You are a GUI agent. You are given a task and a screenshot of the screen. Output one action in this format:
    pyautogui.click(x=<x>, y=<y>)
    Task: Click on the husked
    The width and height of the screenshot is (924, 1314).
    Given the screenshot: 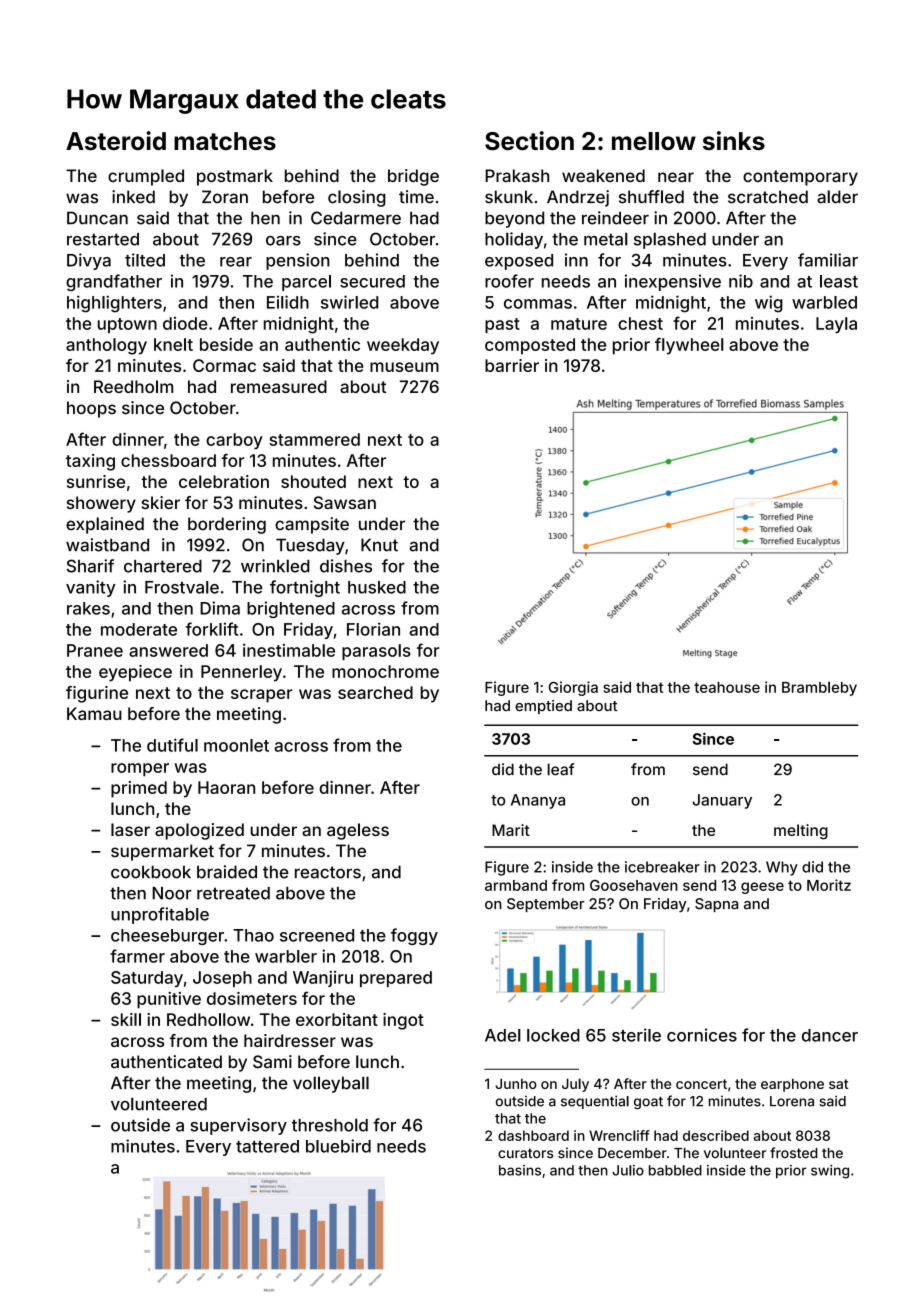 What is the action you would take?
    pyautogui.click(x=377, y=587)
